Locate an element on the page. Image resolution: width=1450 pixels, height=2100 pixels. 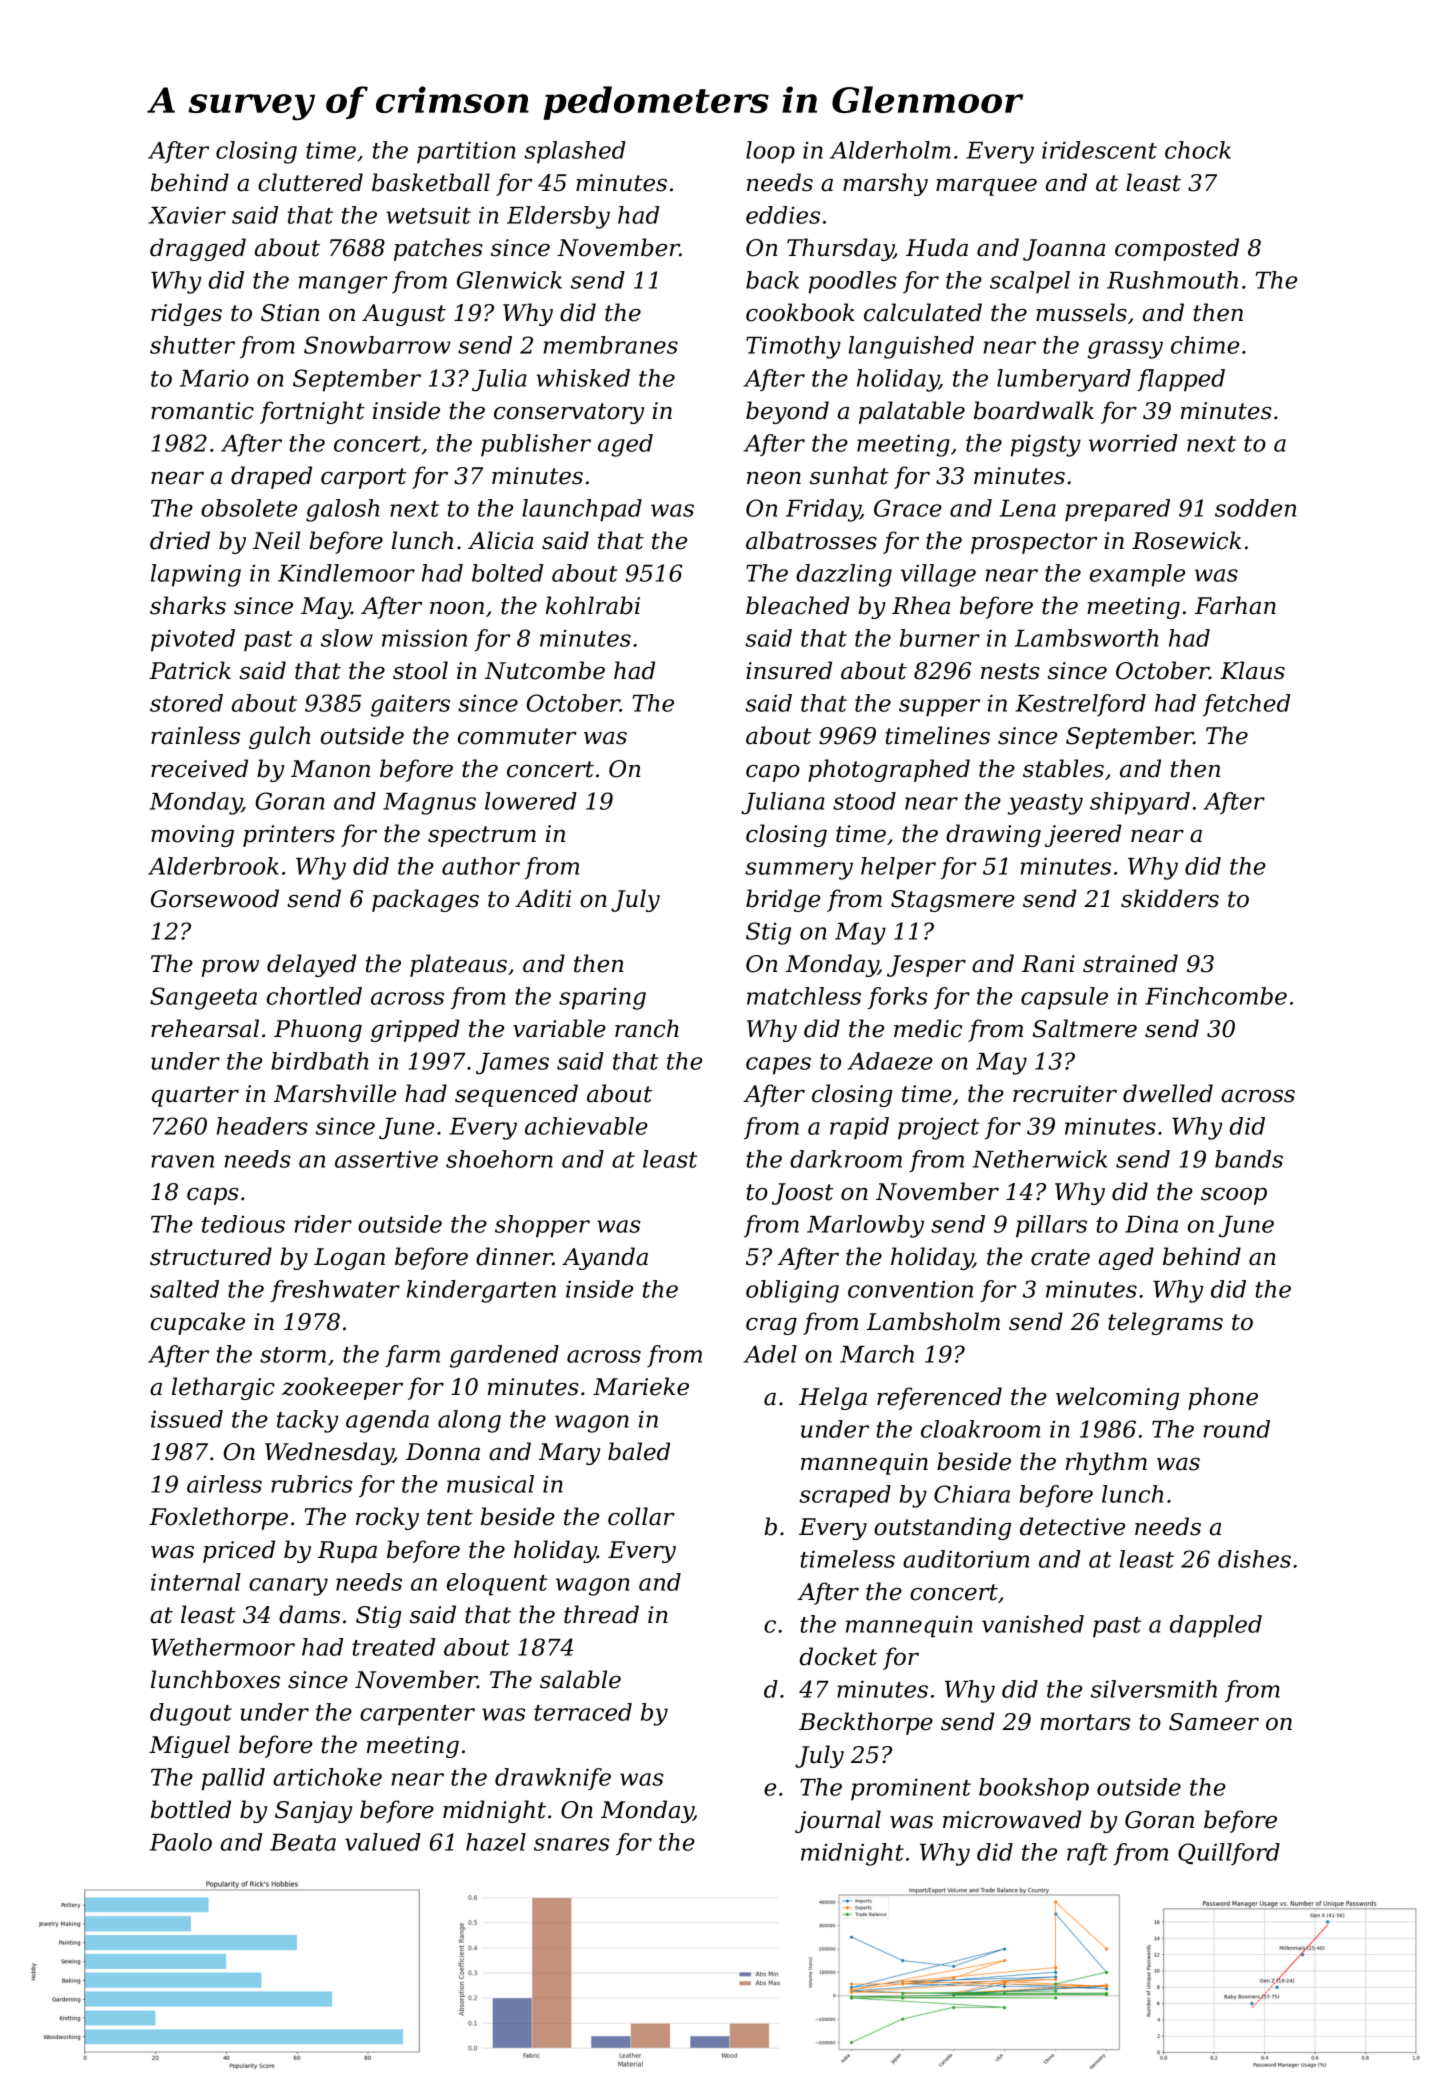
bookshop is located at coordinates (1034, 1789).
